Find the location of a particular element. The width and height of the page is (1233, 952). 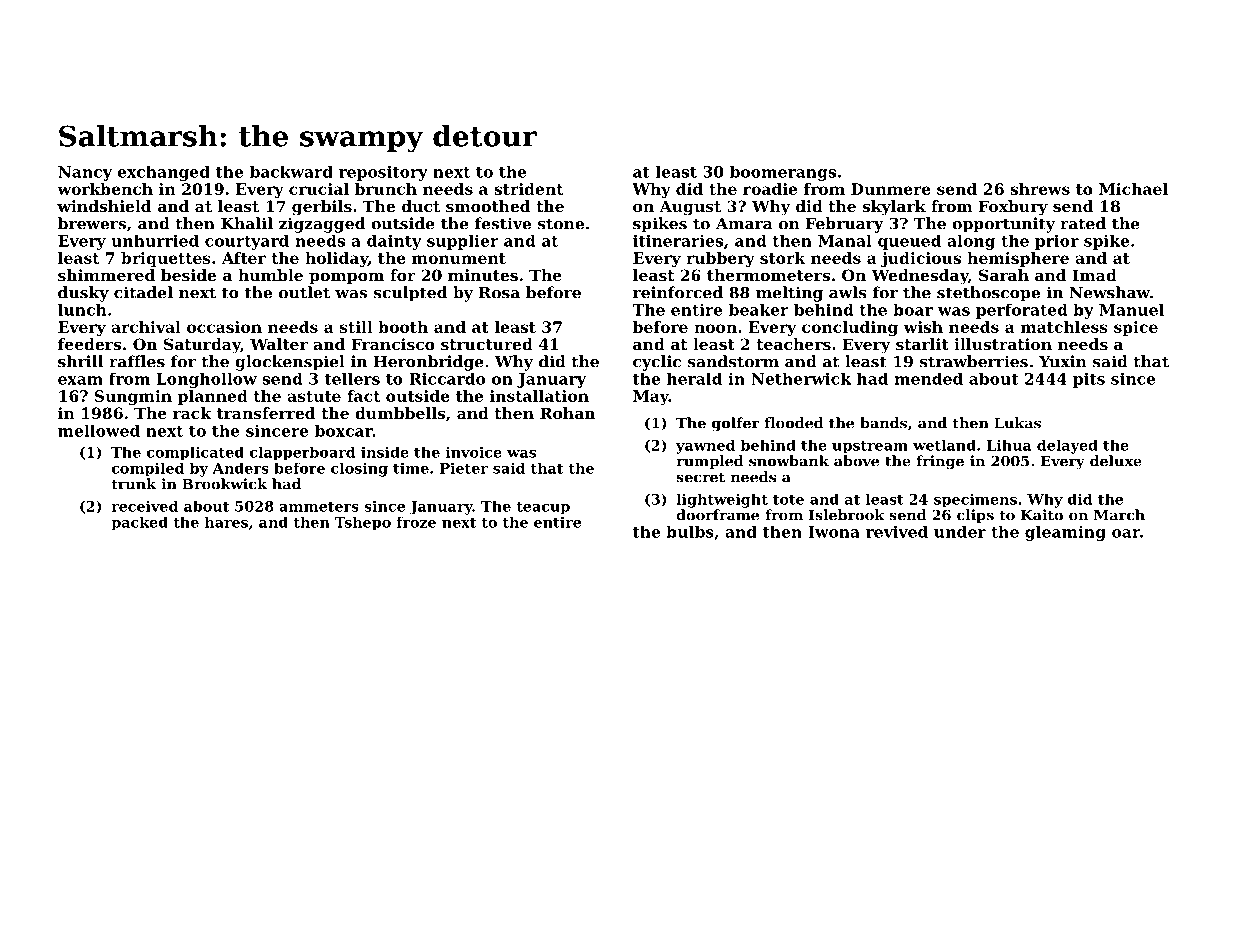

Tshepo is located at coordinates (363, 523).
